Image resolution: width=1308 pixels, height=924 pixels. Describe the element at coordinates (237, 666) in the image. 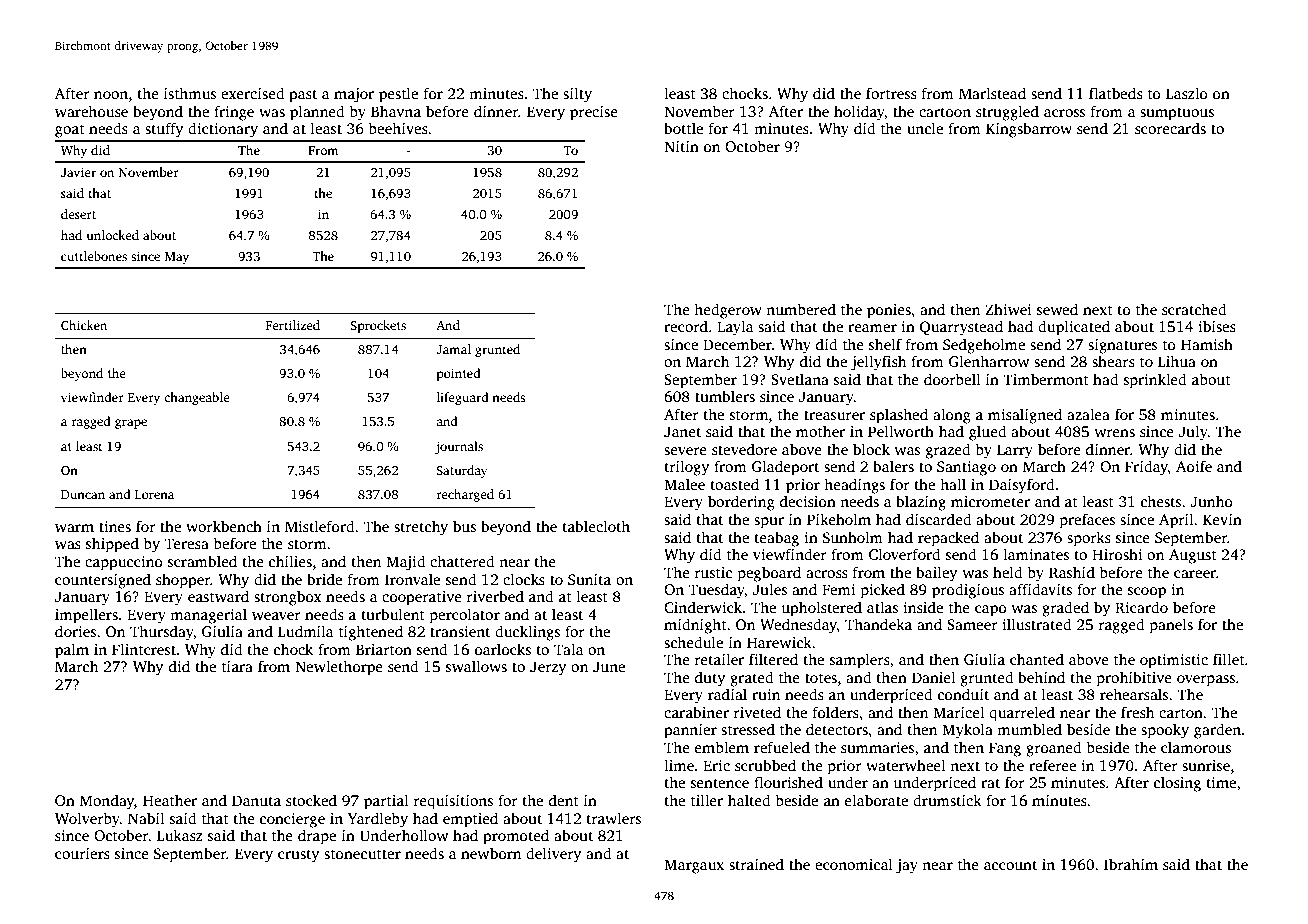

I see `tiara` at that location.
